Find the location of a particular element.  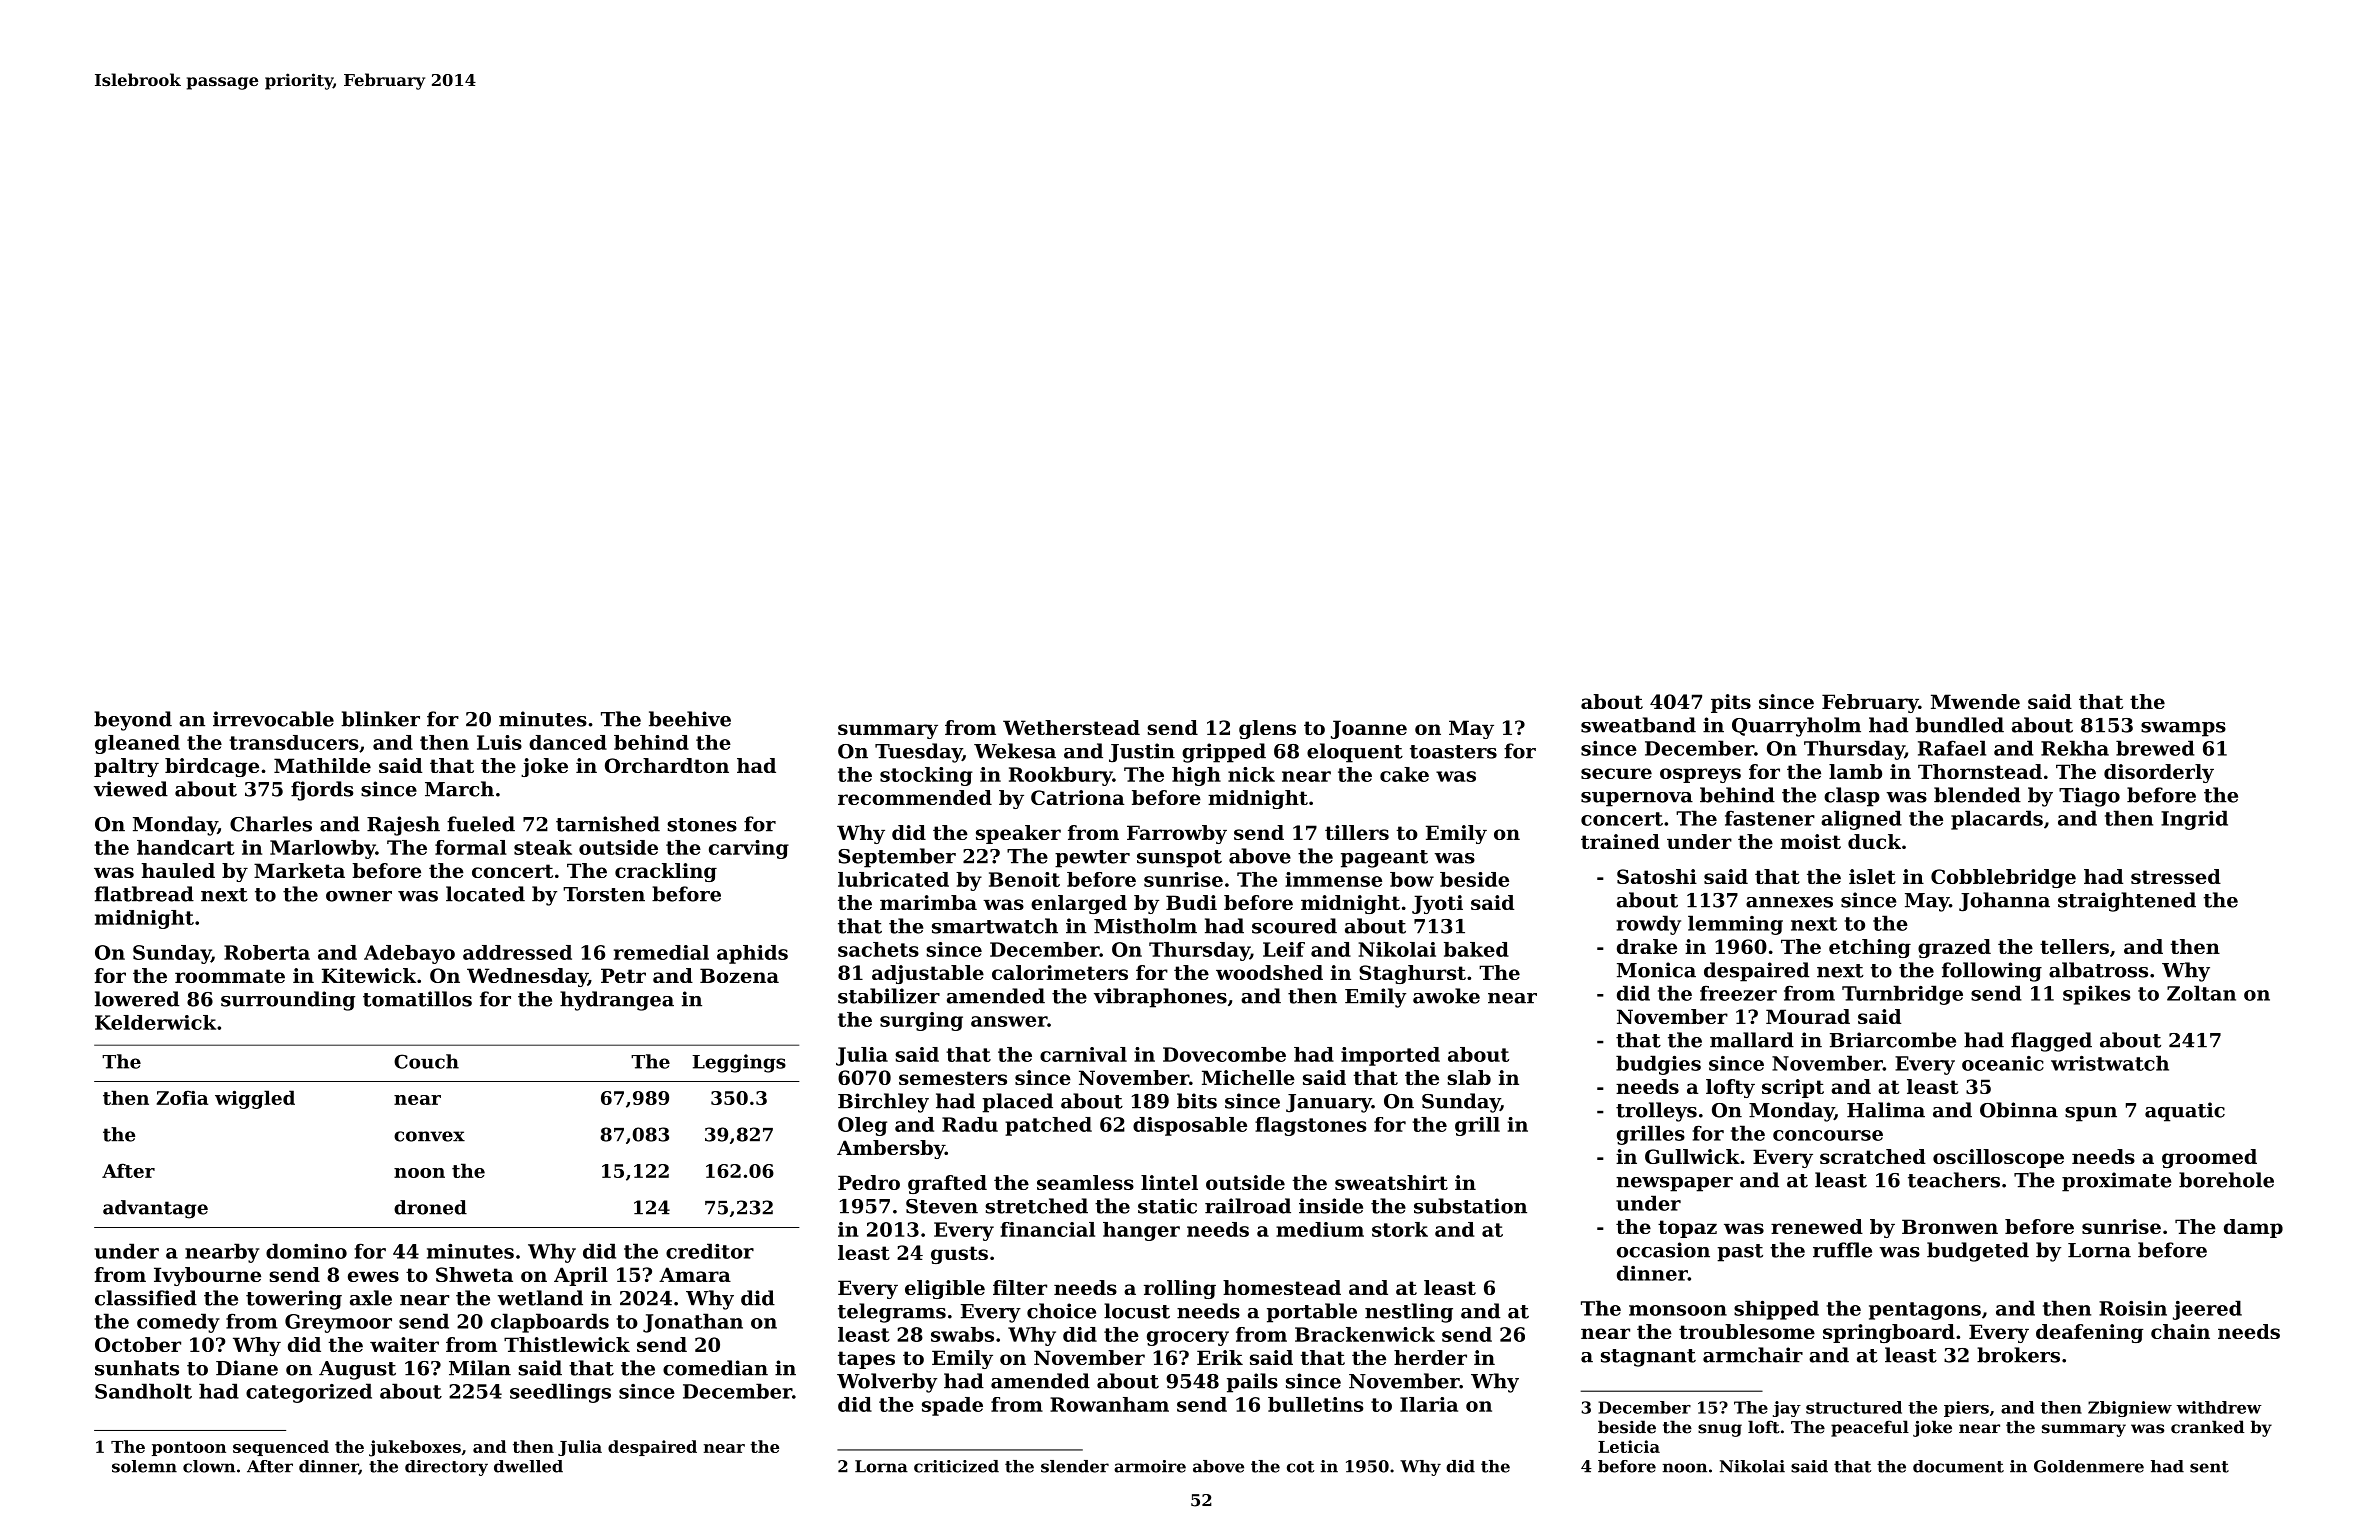

filter is located at coordinates (1020, 1287).
